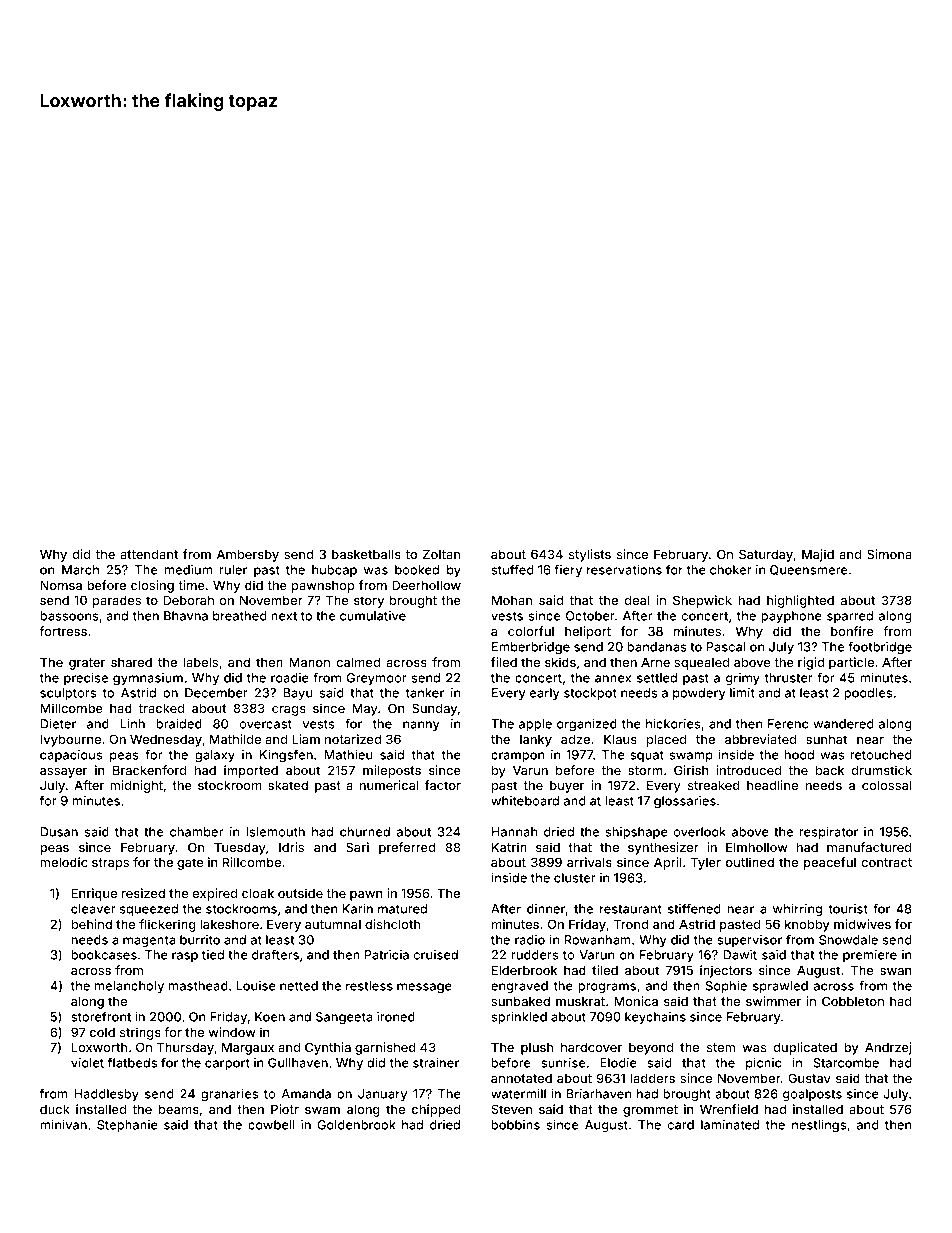 The height and width of the page is (1233, 952). Describe the element at coordinates (843, 724) in the page. I see `wandered` at that location.
